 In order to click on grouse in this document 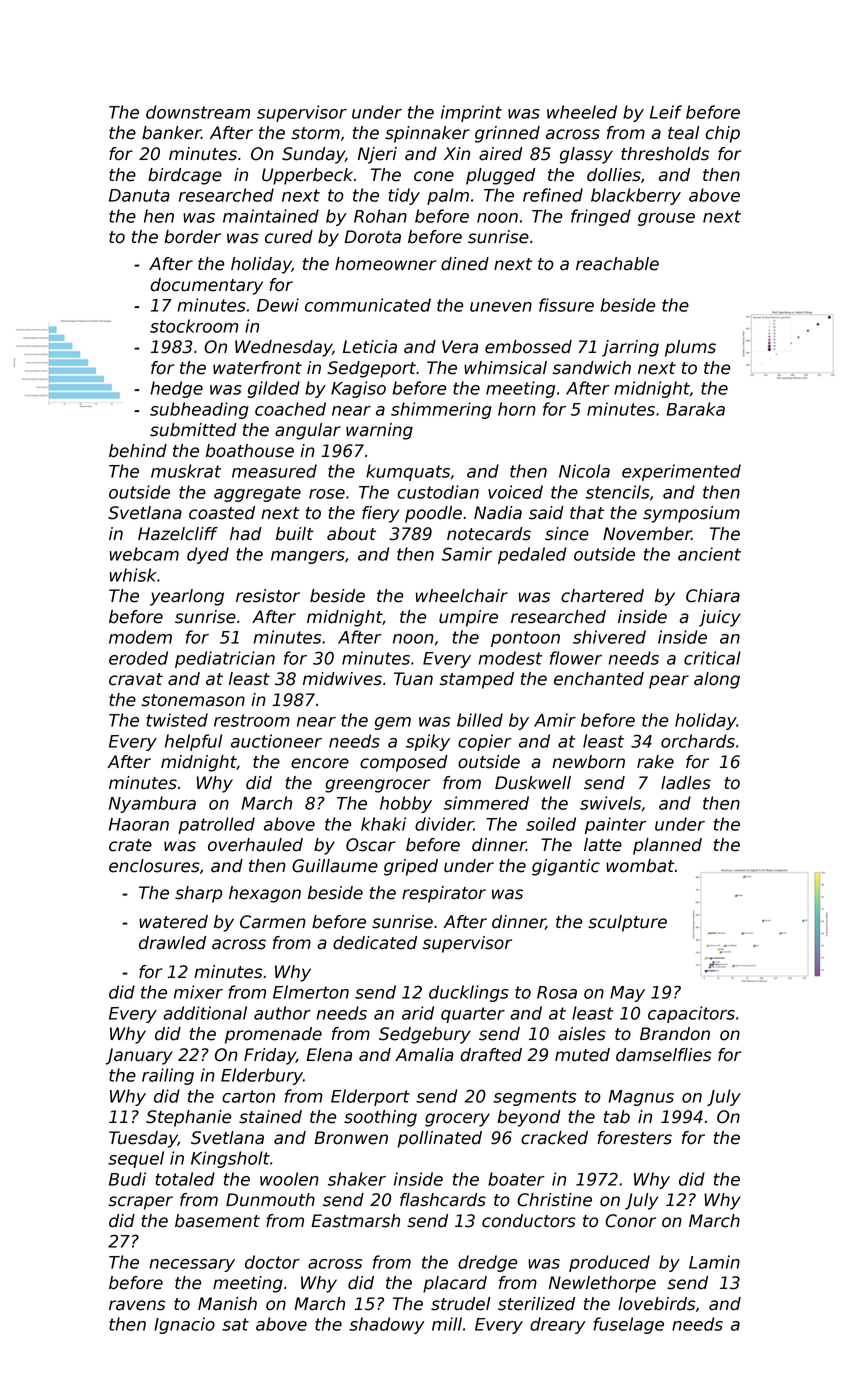, I will do `click(666, 219)`.
